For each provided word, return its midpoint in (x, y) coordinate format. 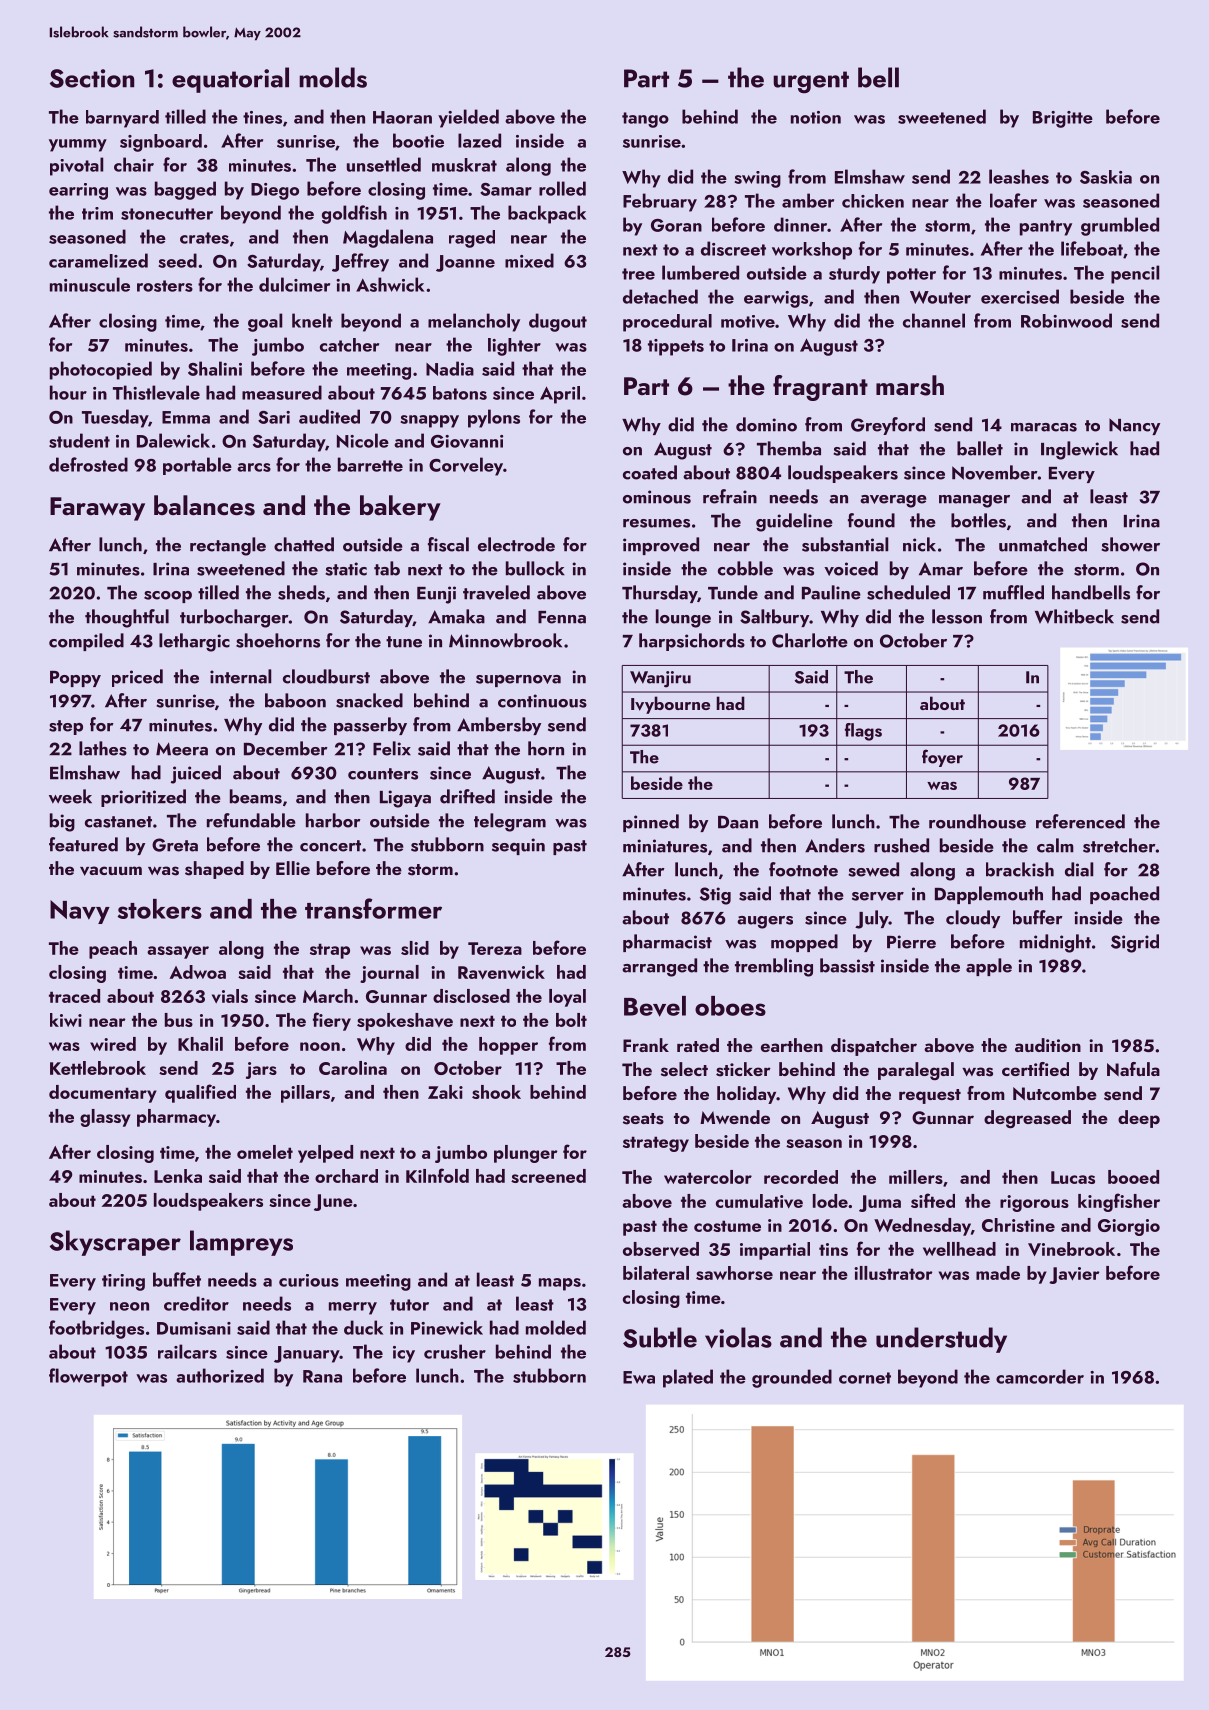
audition (1048, 1045)
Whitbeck (1074, 616)
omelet (265, 1152)
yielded (468, 118)
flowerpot (88, 1377)
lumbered (700, 272)
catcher (349, 345)
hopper (508, 1046)
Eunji (436, 595)
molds (333, 77)
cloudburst (326, 676)
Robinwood (1066, 320)
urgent (811, 82)
